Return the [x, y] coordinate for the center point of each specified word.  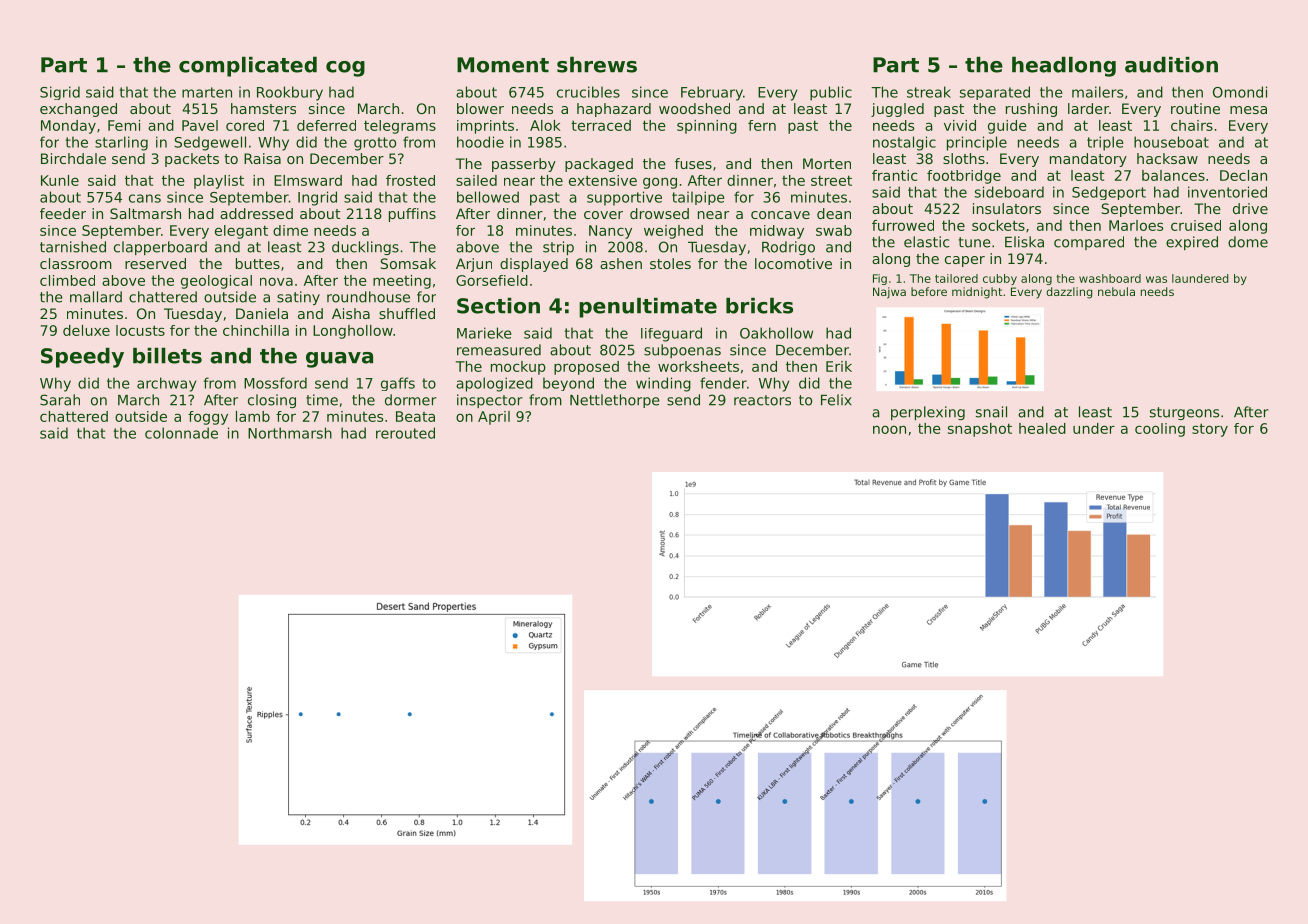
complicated [248, 67]
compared [1089, 243]
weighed [673, 232]
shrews [597, 65]
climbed [67, 280]
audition [1171, 65]
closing [272, 401]
